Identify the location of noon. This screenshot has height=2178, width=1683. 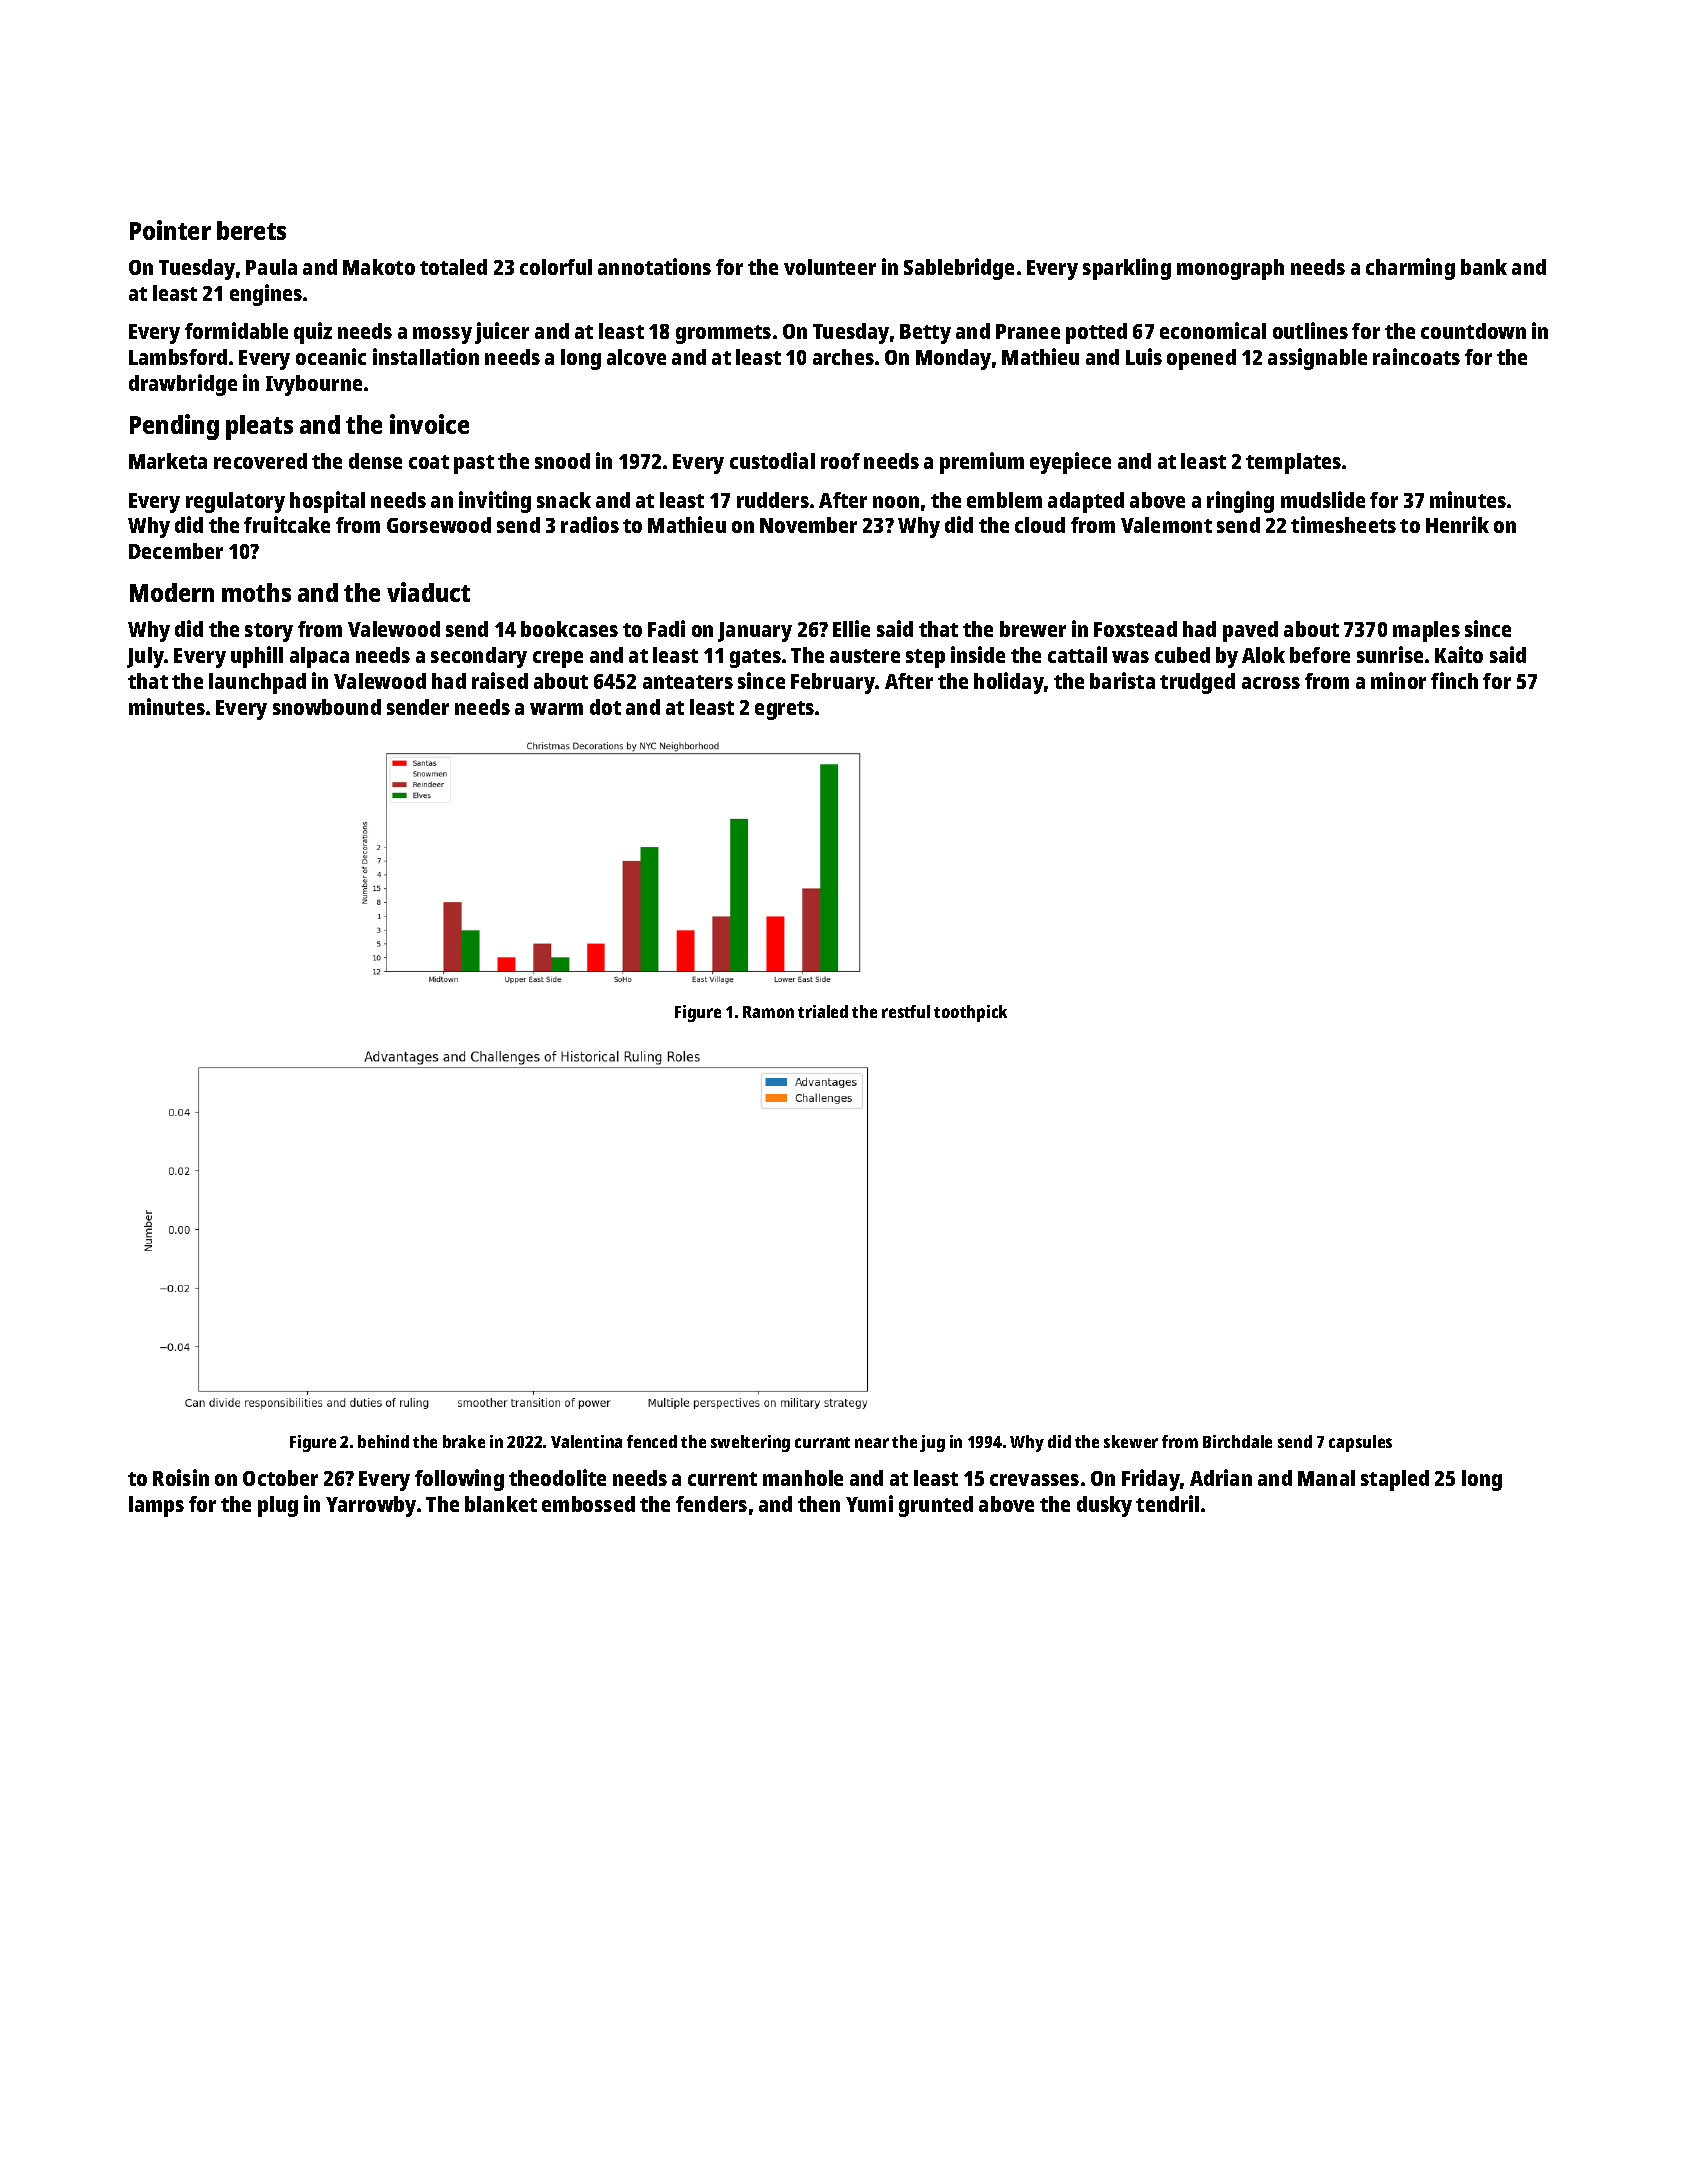
(896, 502).
